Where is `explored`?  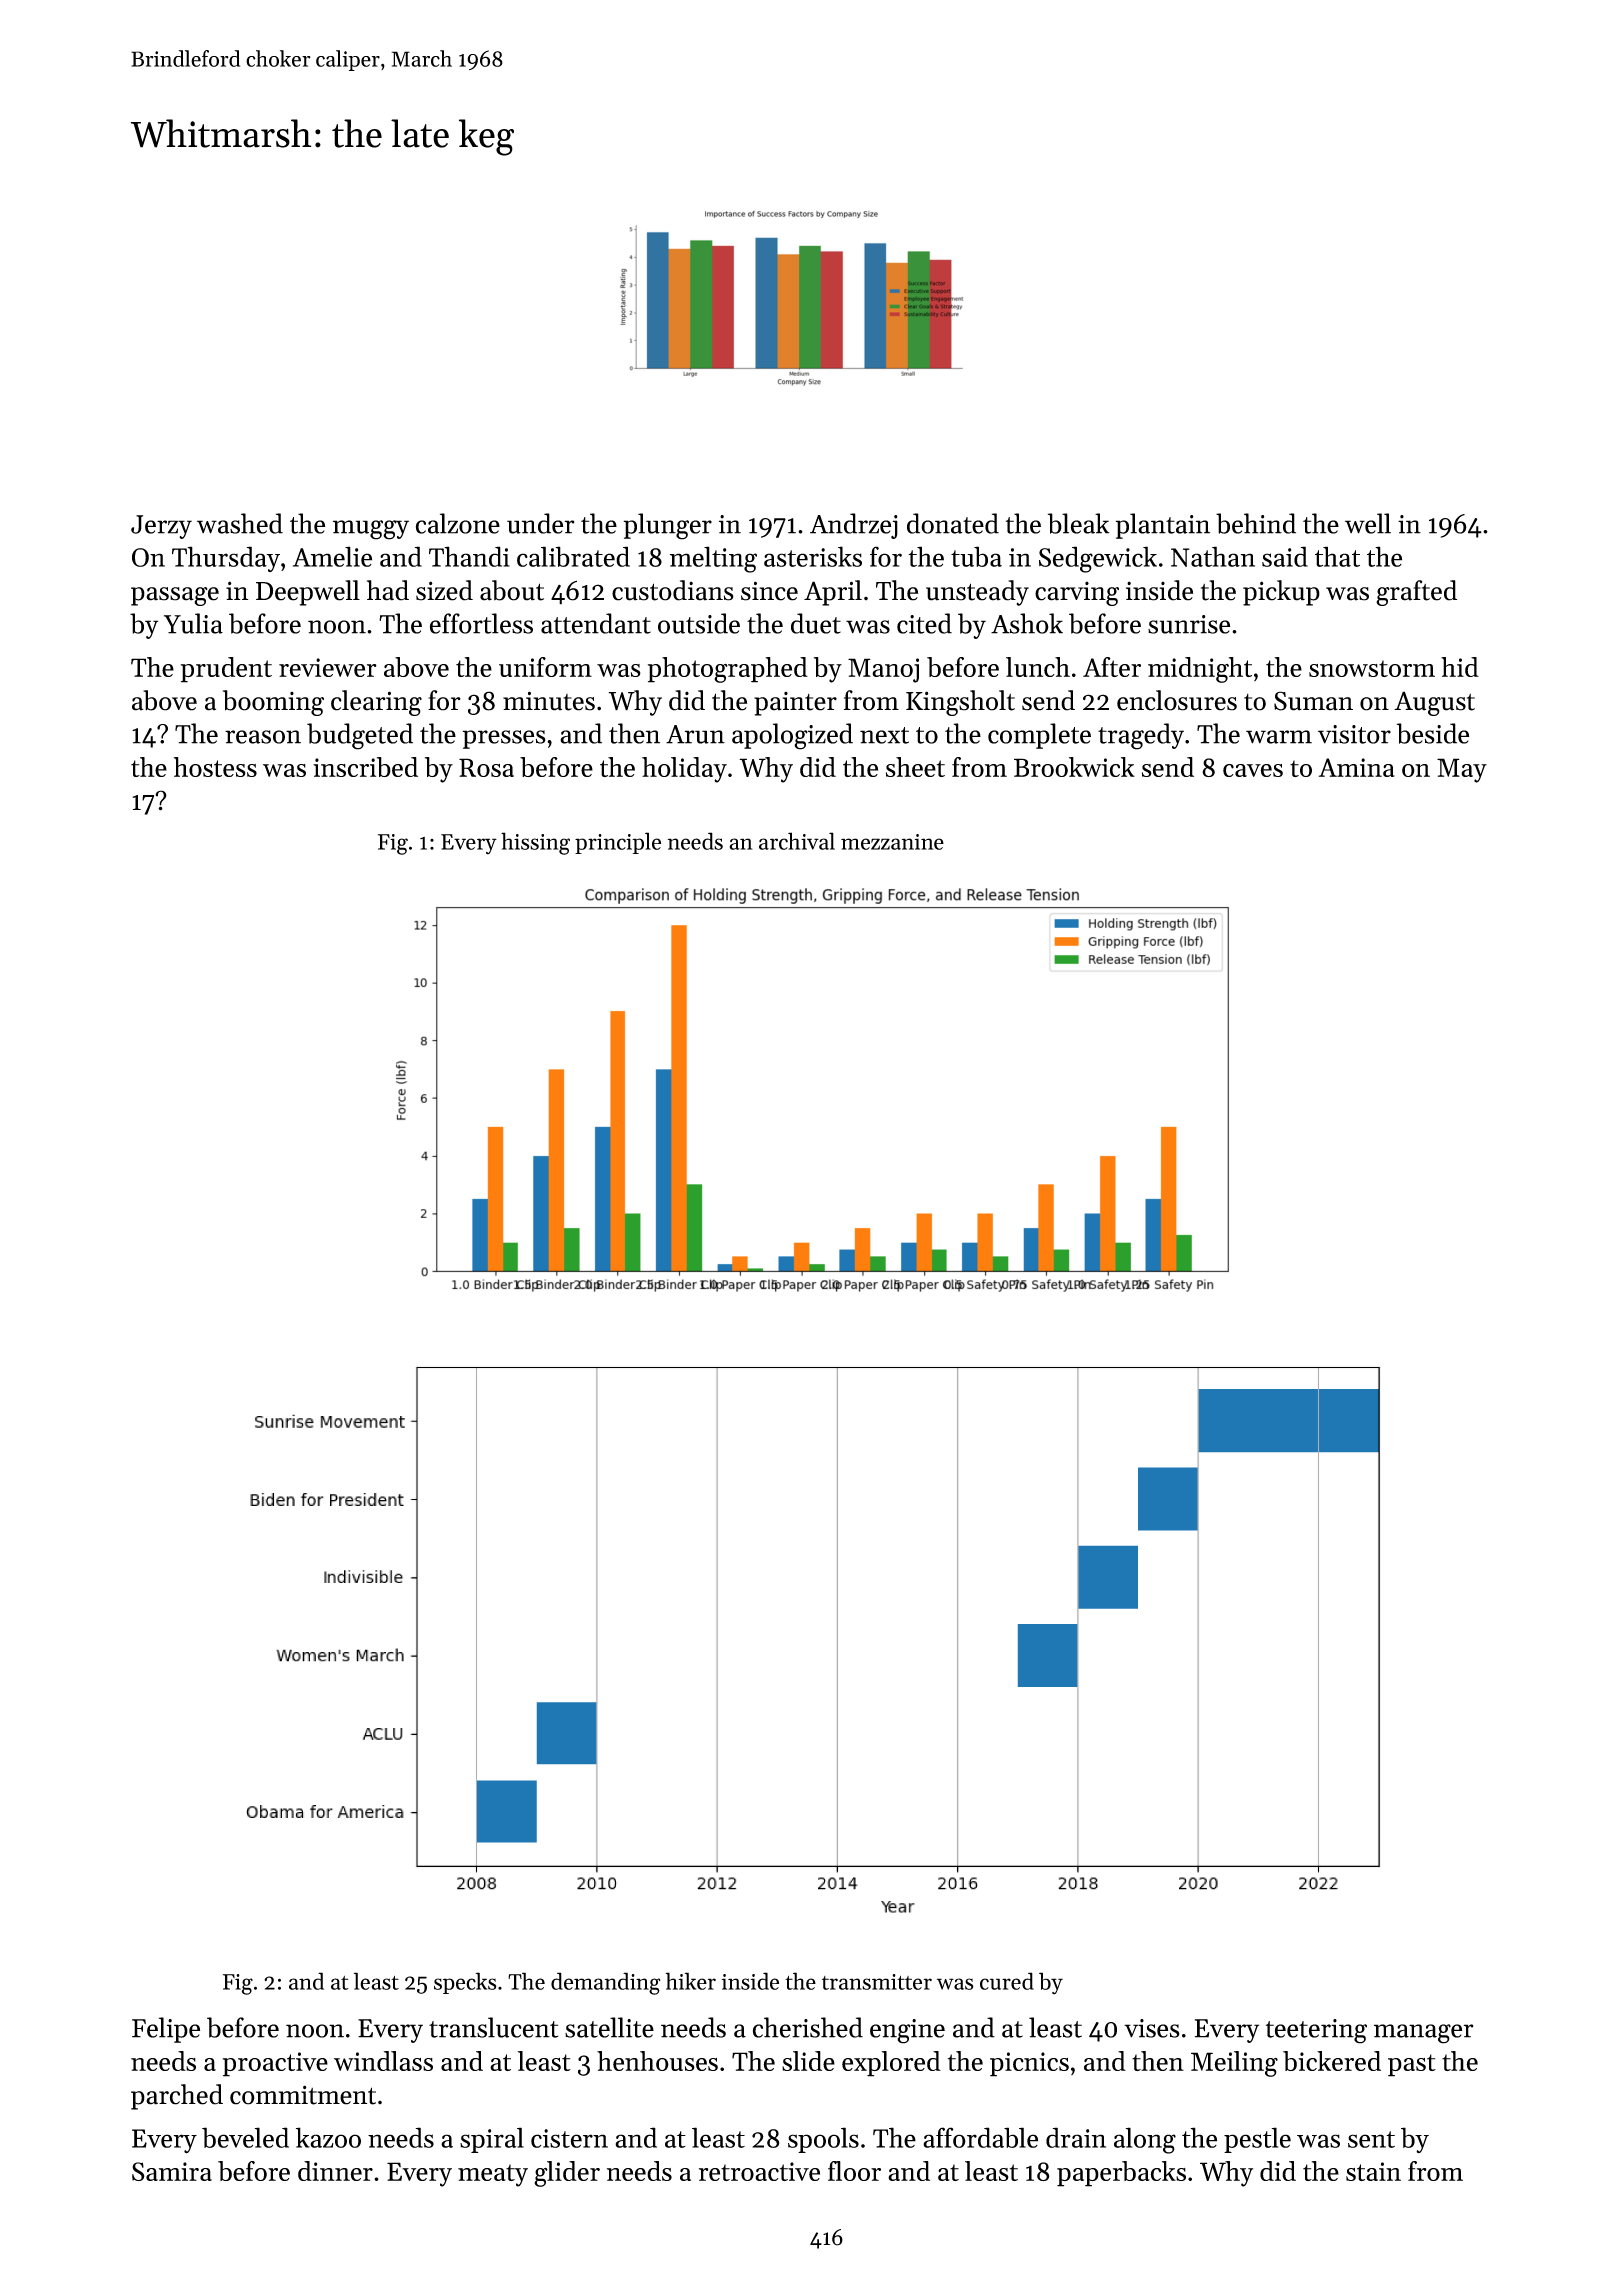
explored is located at coordinates (891, 2064).
